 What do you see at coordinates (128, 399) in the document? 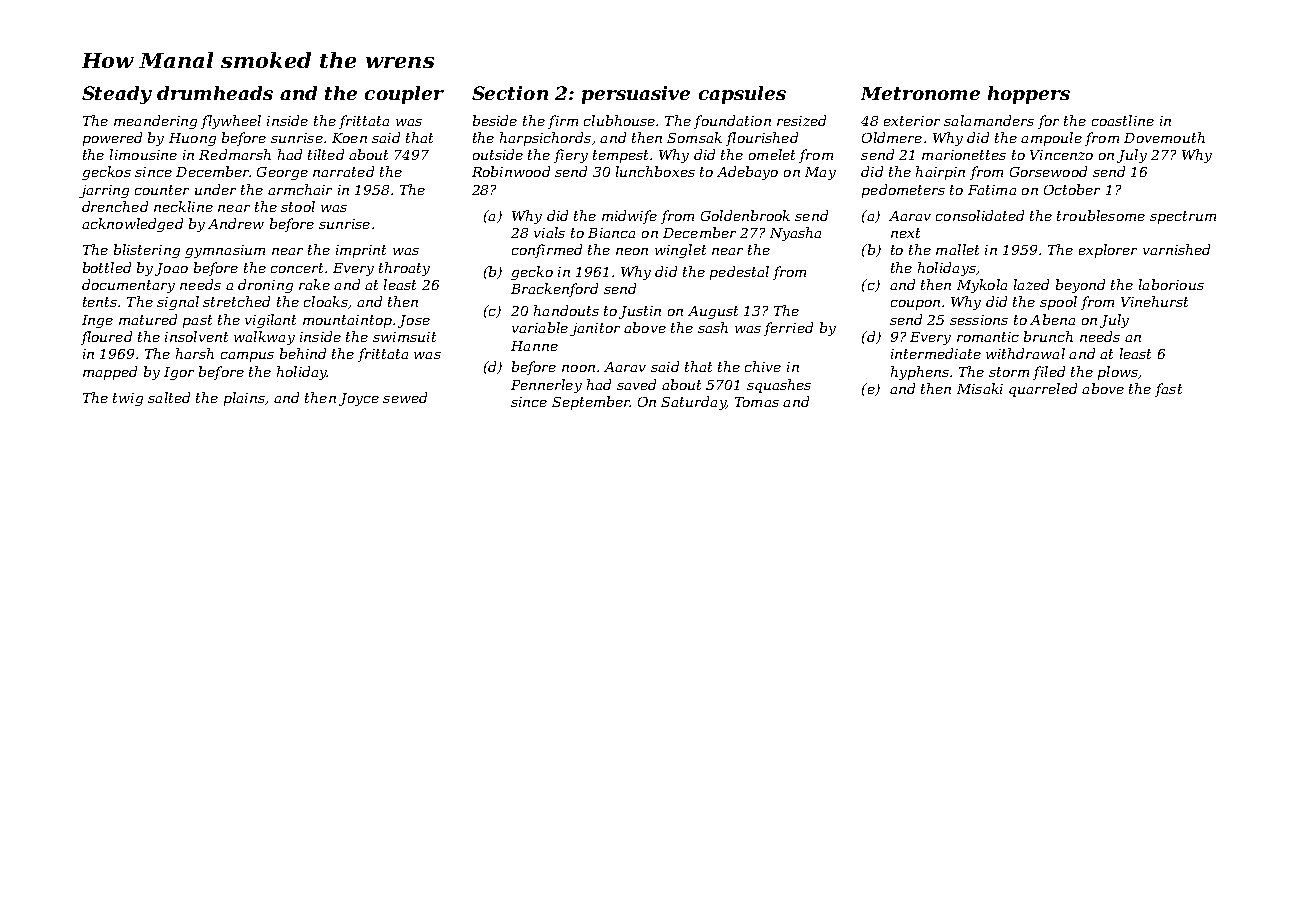
I see `twig` at bounding box center [128, 399].
